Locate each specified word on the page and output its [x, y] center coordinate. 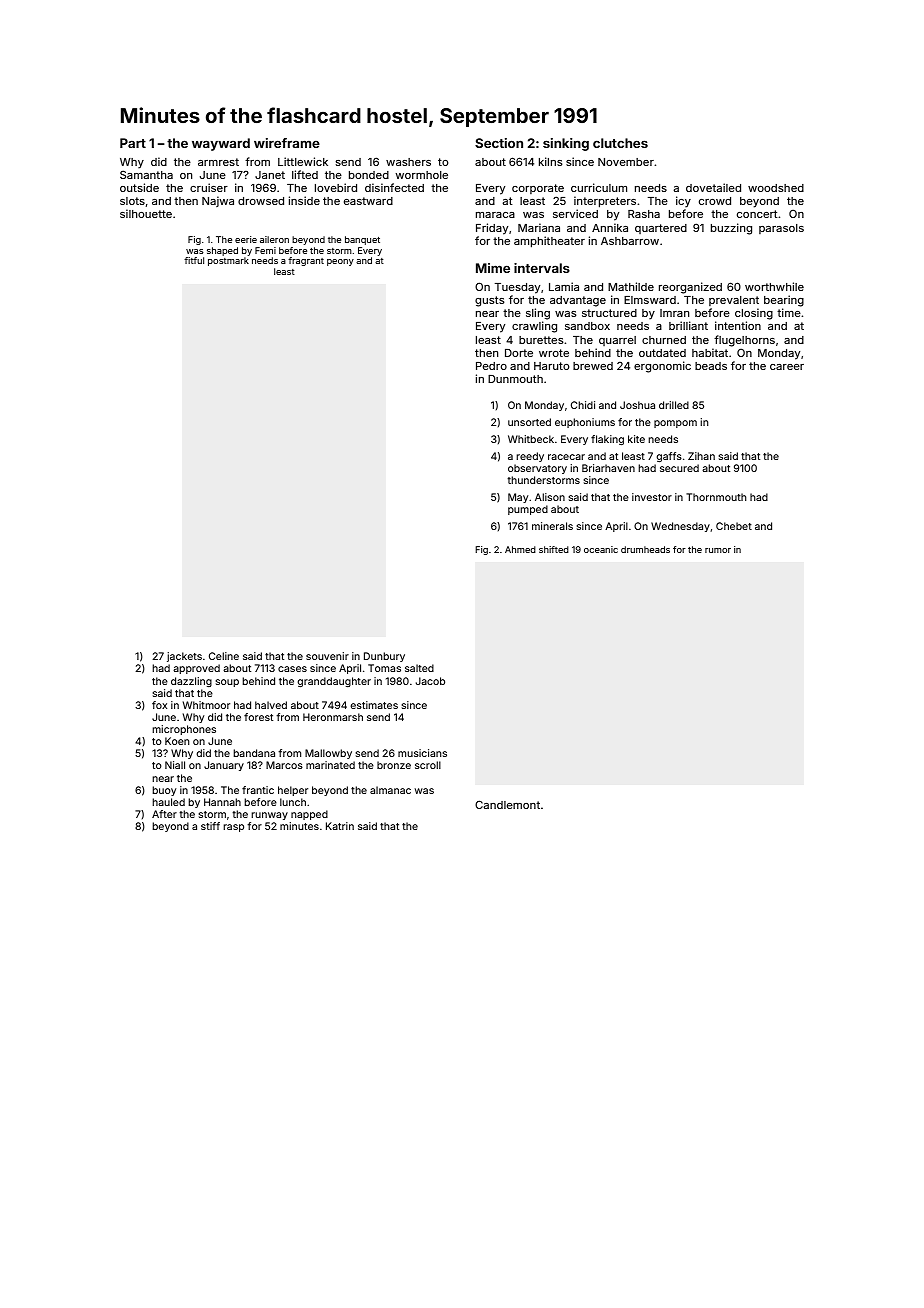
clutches [620, 143]
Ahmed [520, 549]
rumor [718, 550]
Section [499, 143]
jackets [184, 657]
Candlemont [507, 804]
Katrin [340, 826]
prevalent [734, 301]
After [164, 814]
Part [133, 143]
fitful [194, 260]
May [518, 498]
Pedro [491, 366]
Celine [224, 656]
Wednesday [680, 527]
